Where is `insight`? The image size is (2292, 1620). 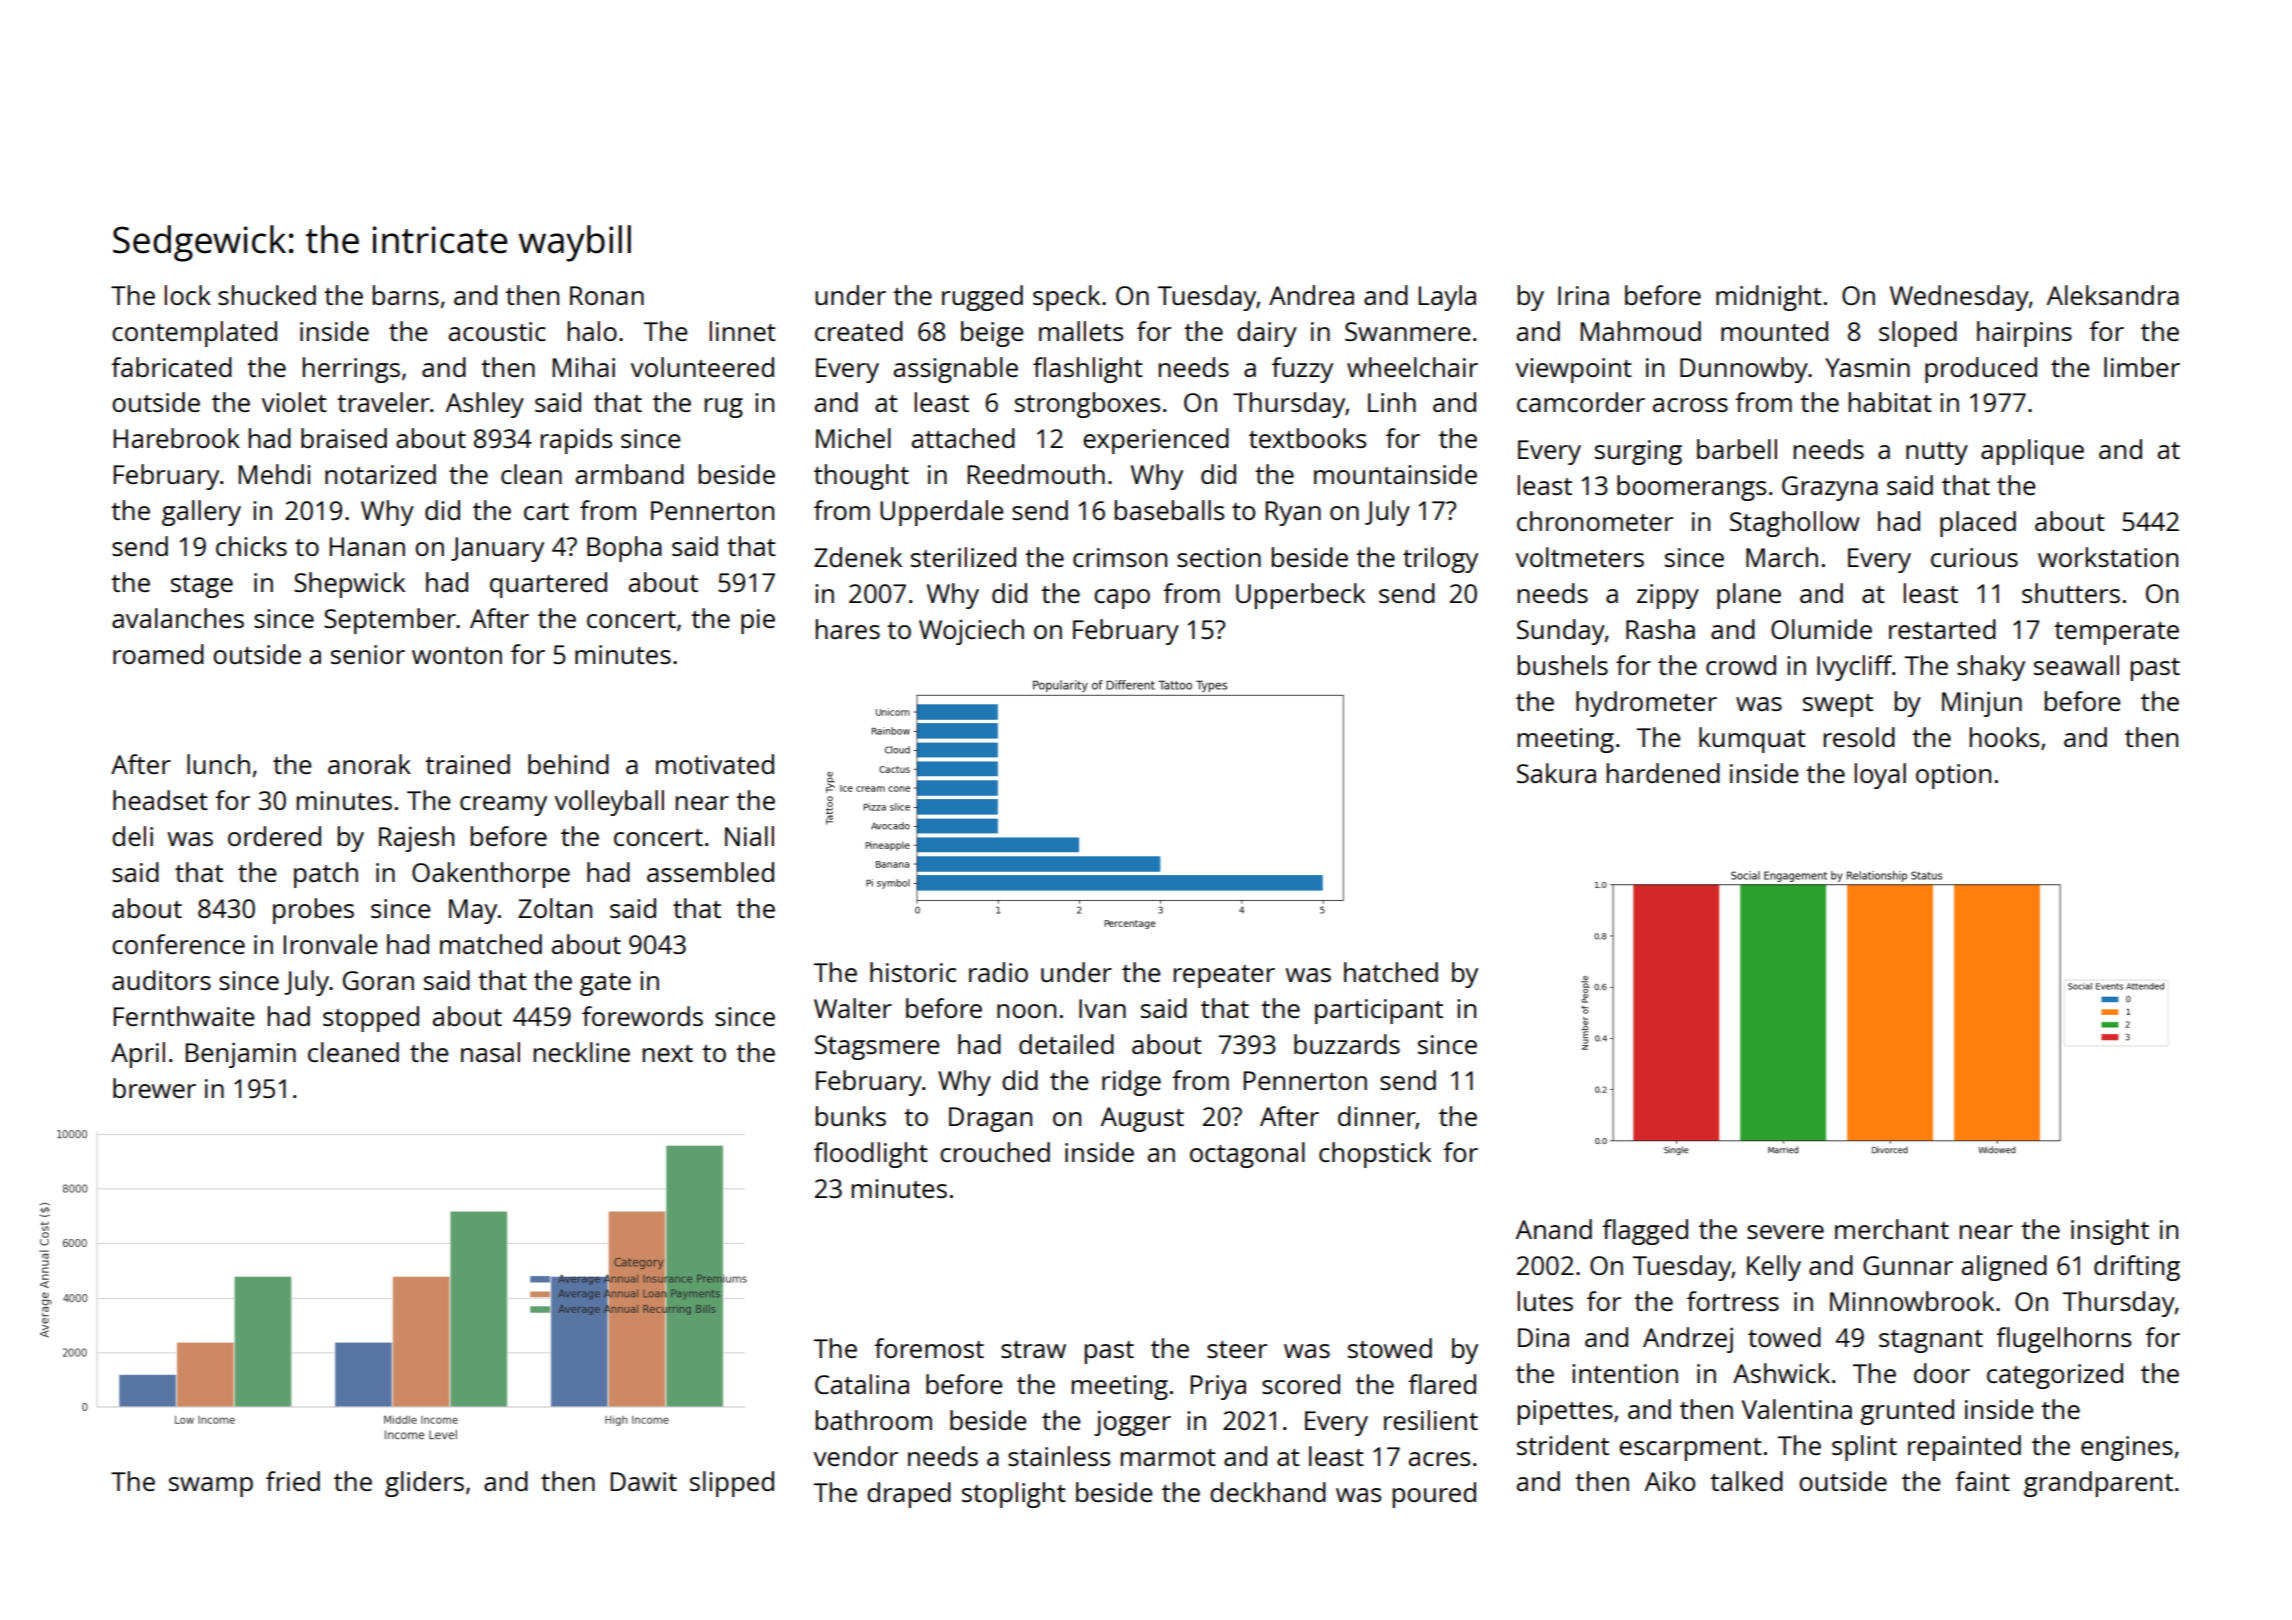
insight is located at coordinates (2110, 1232).
